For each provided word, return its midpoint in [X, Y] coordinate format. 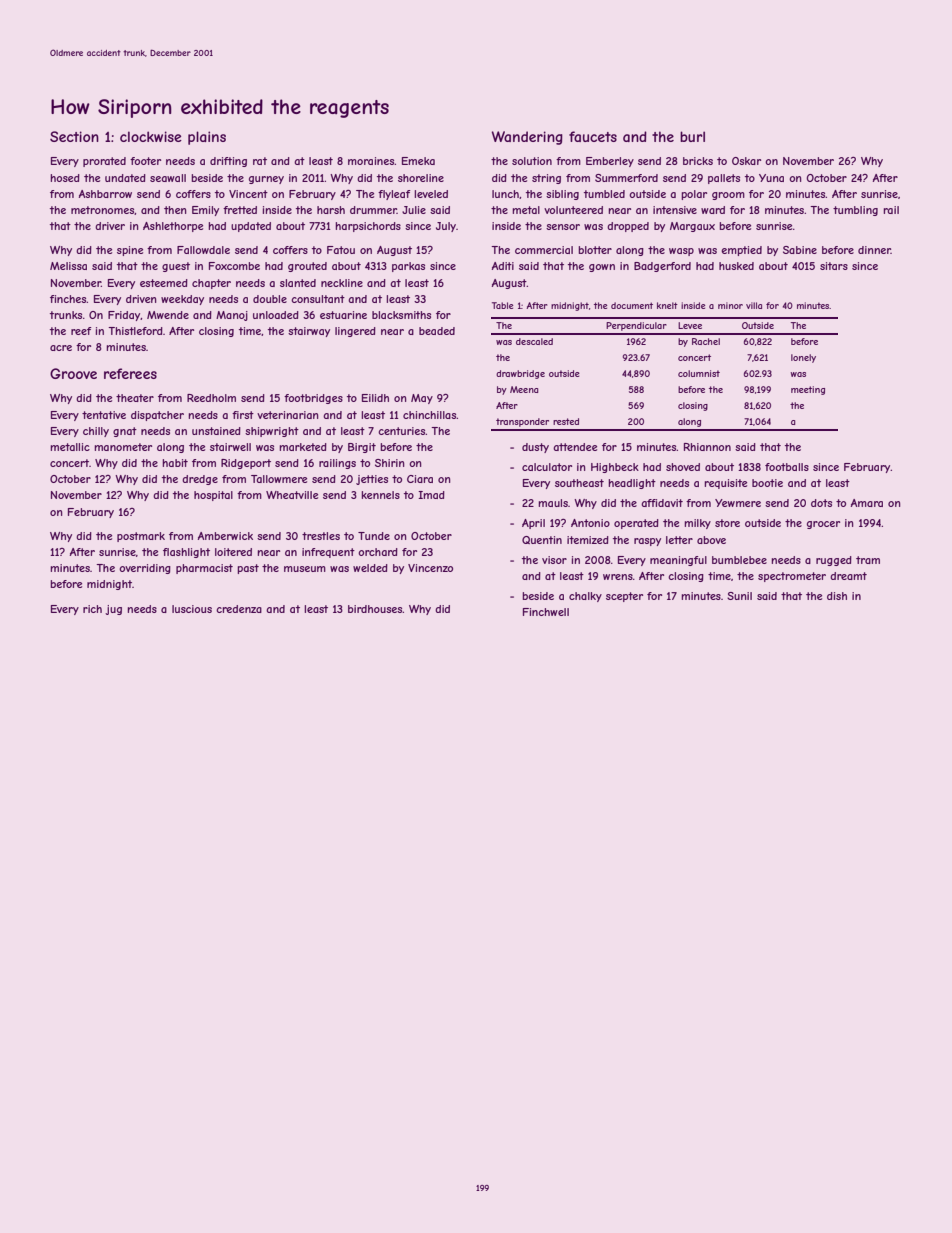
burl [692, 136]
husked [736, 266]
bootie [767, 483]
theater [135, 398]
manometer [123, 447]
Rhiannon [707, 447]
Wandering [527, 138]
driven [141, 299]
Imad [431, 495]
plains [207, 138]
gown [602, 268]
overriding [145, 569]
